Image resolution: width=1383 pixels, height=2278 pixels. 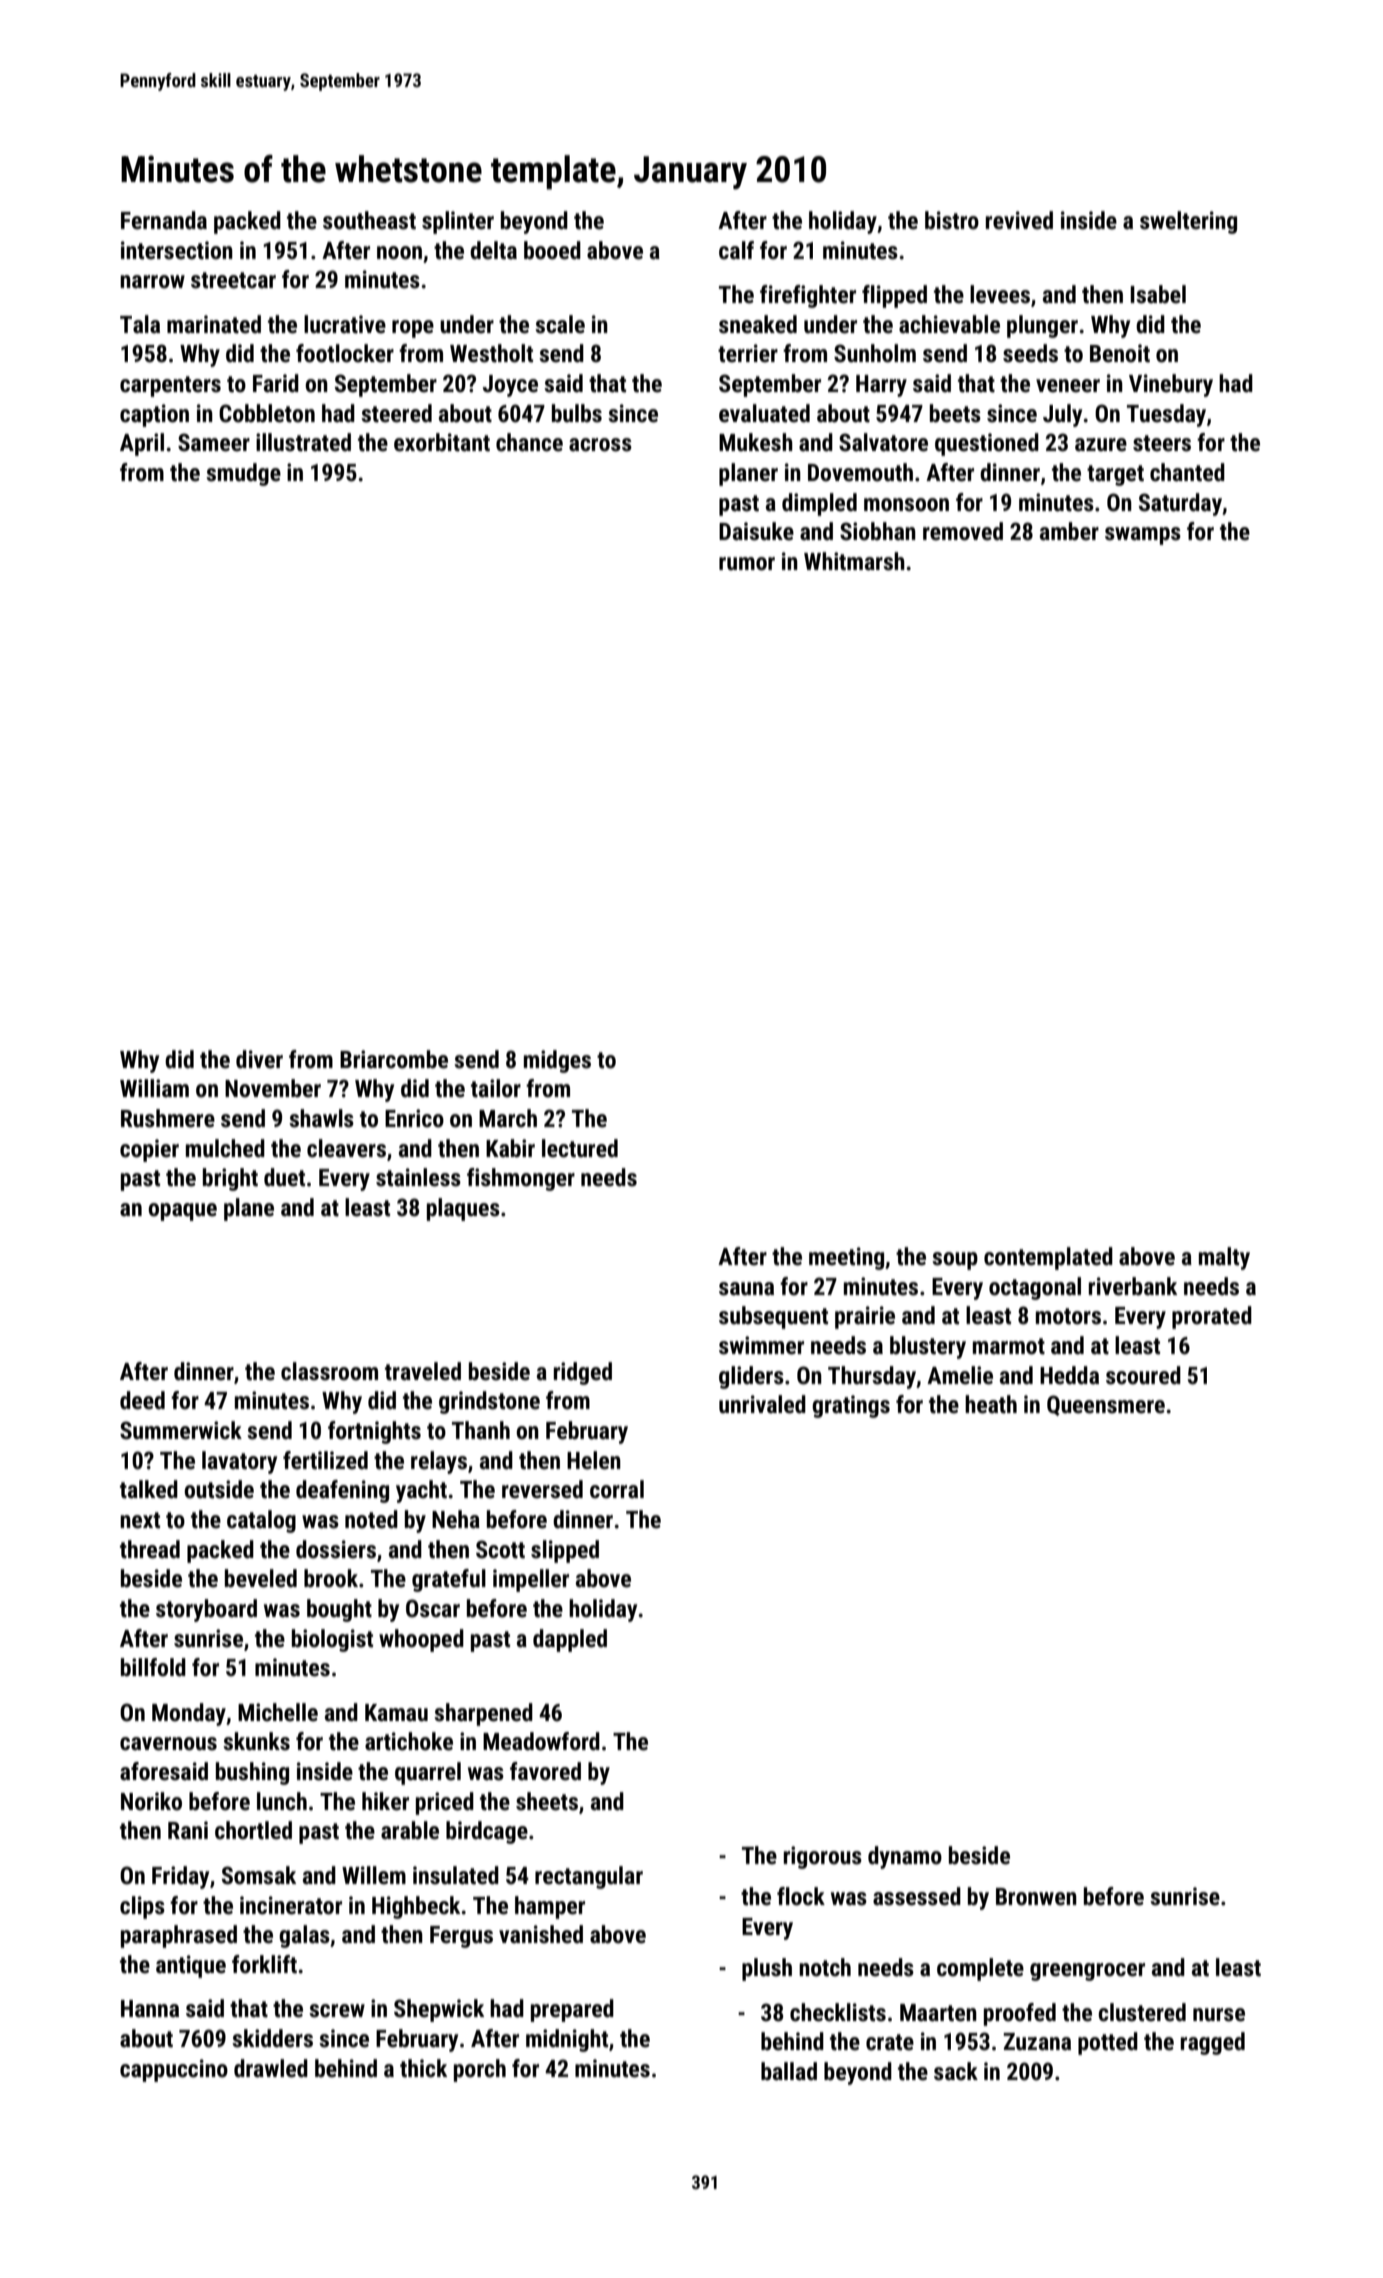 What do you see at coordinates (345, 324) in the screenshot?
I see `lucrative` at bounding box center [345, 324].
